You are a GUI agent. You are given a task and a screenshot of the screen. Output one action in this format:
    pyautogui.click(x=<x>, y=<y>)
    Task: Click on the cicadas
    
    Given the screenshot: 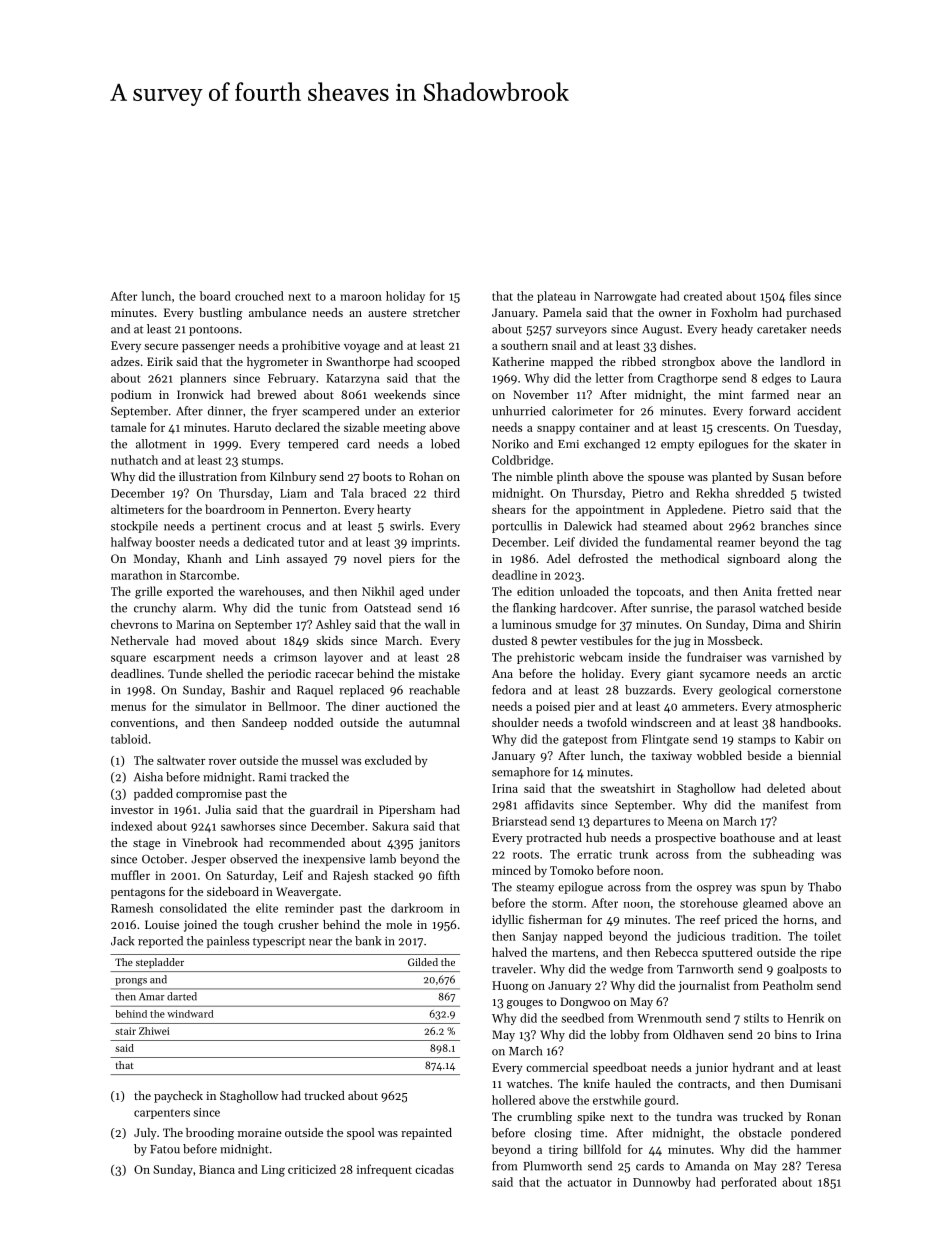 What is the action you would take?
    pyautogui.click(x=434, y=1169)
